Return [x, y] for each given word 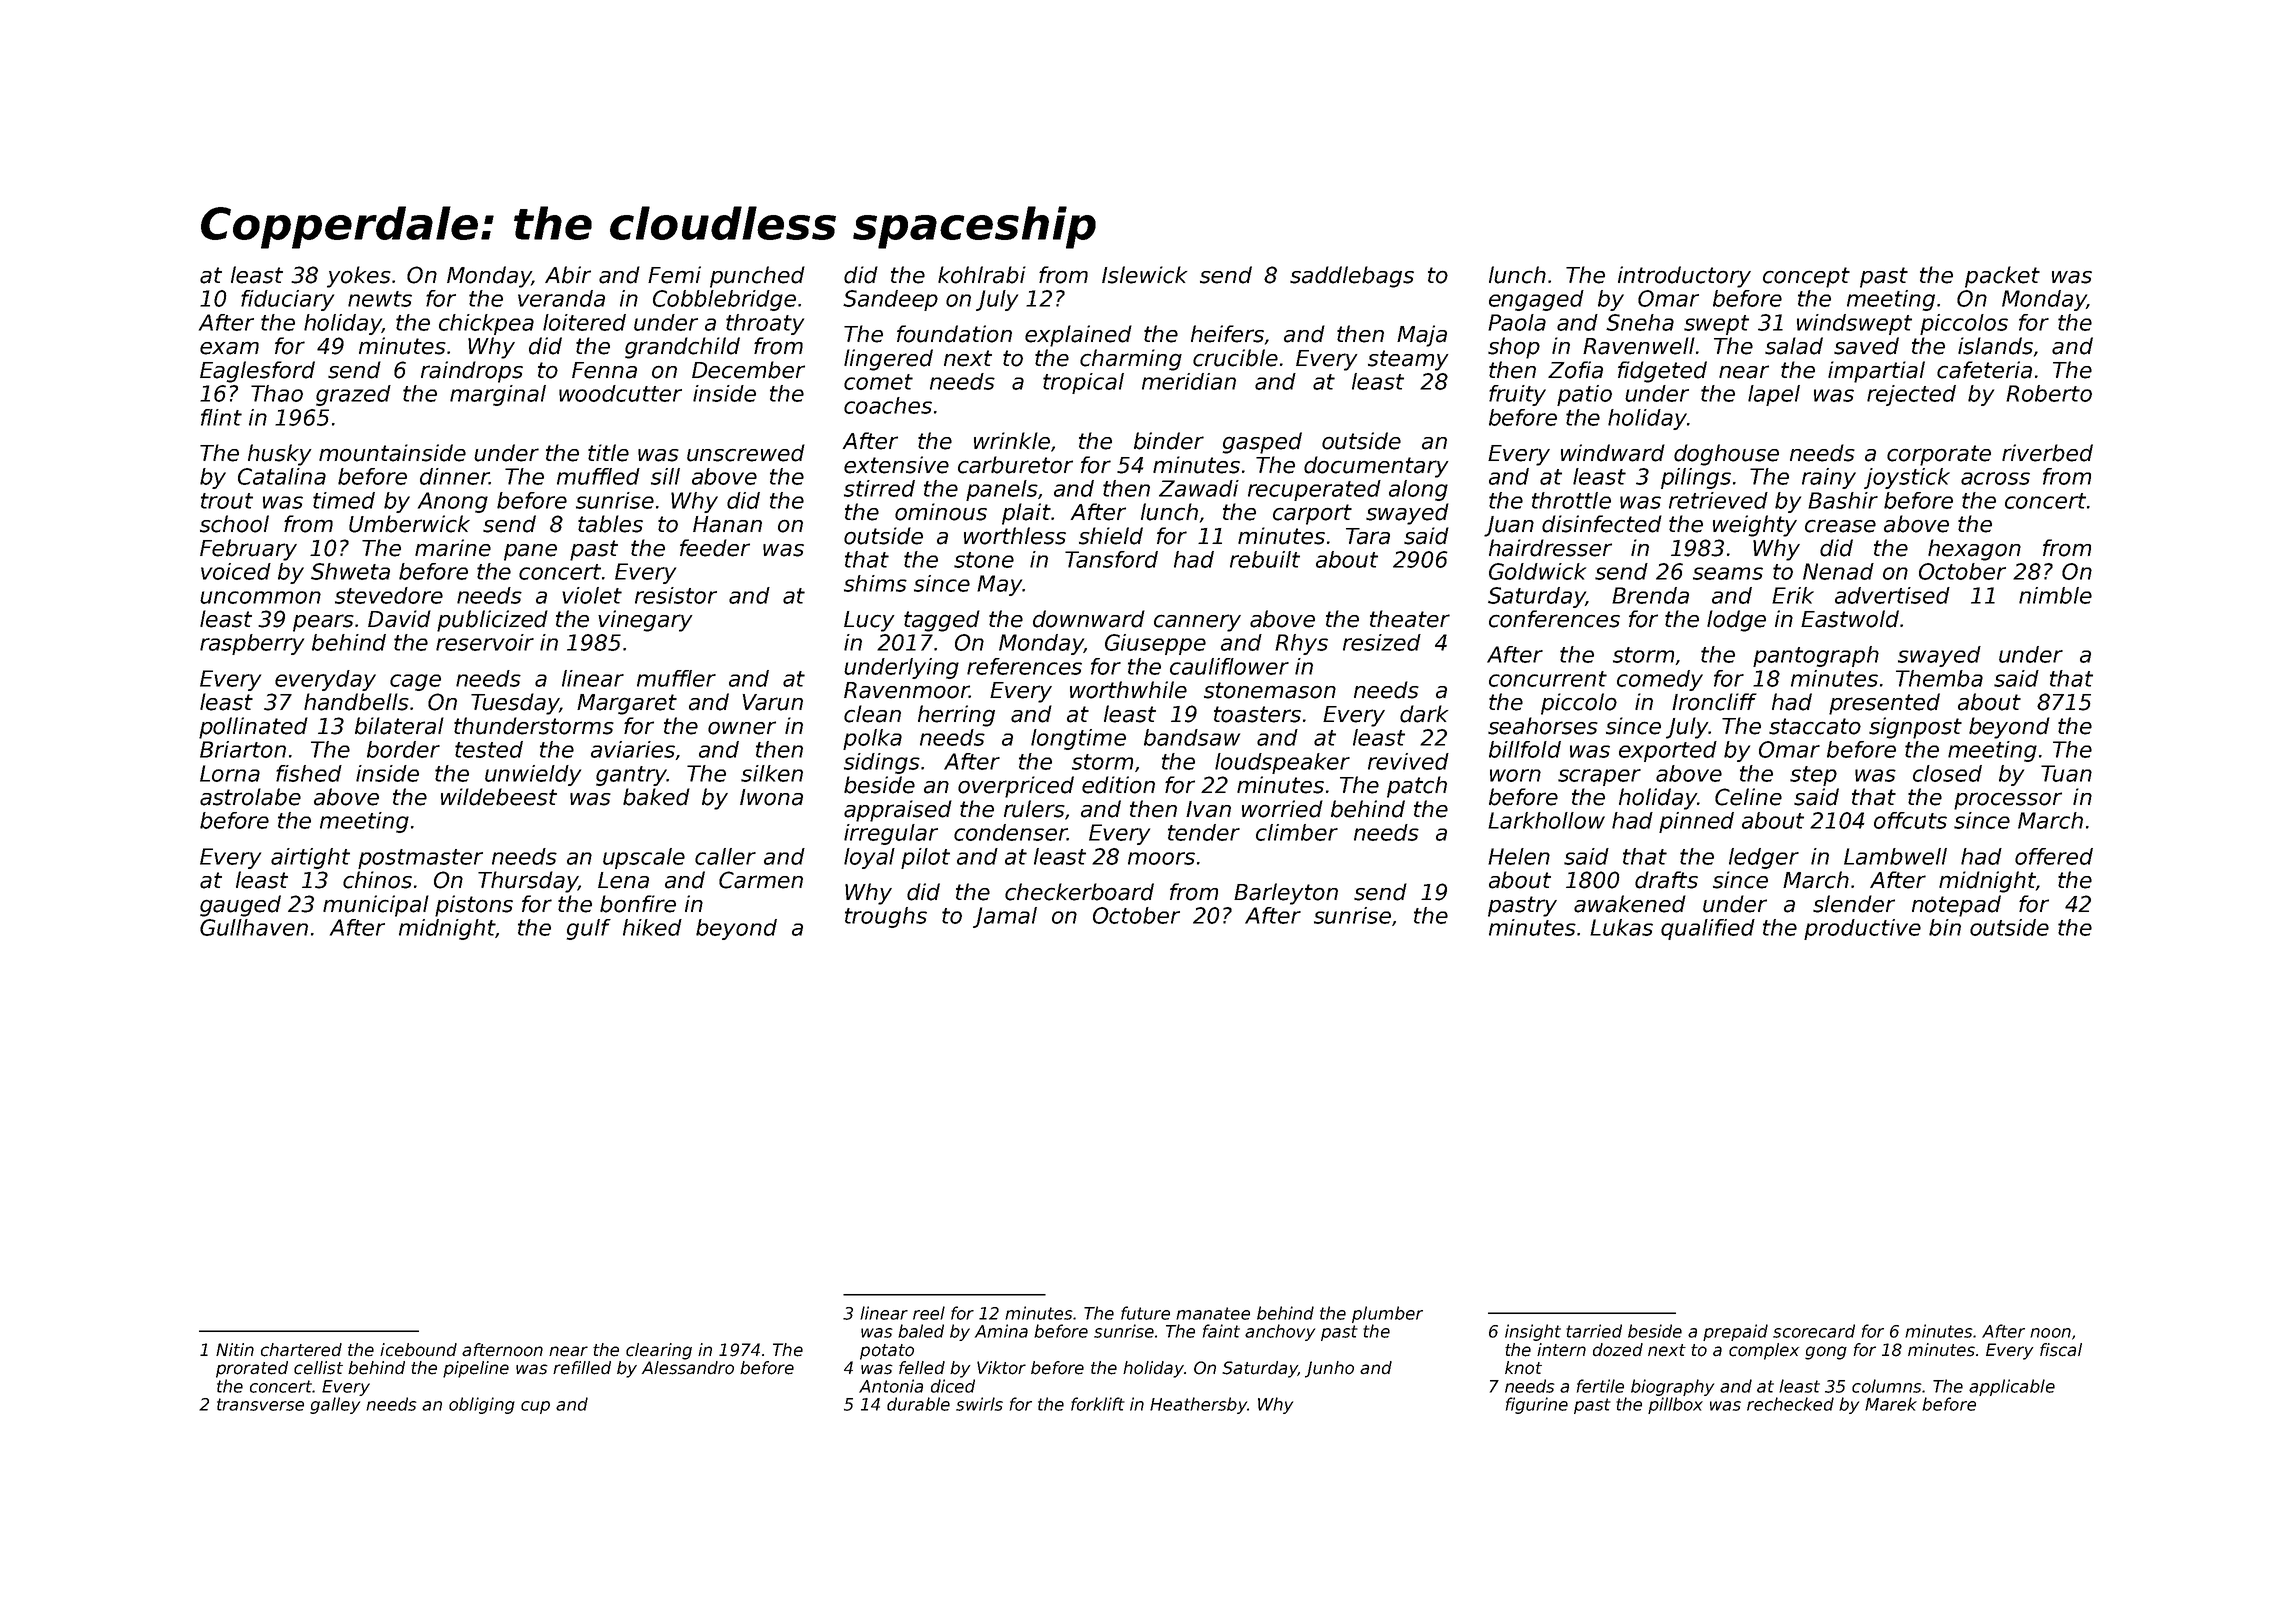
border [403, 749]
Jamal [1005, 917]
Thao [277, 393]
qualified [1708, 929]
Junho [1329, 1369]
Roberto [2049, 393]
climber [1297, 832]
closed [1947, 773]
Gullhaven [254, 927]
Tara [1368, 536]
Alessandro [688, 1368]
